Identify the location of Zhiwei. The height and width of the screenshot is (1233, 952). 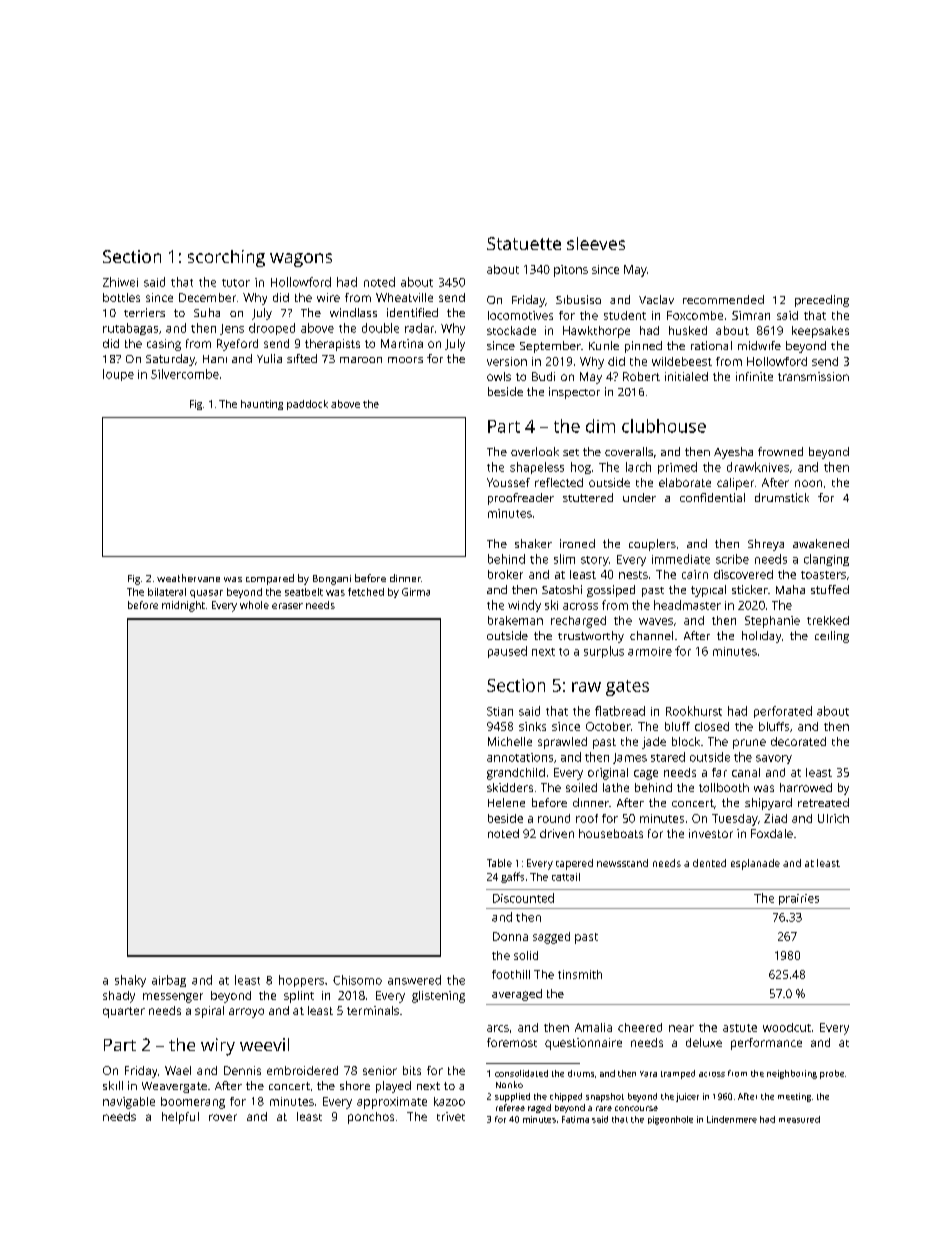
(120, 282).
